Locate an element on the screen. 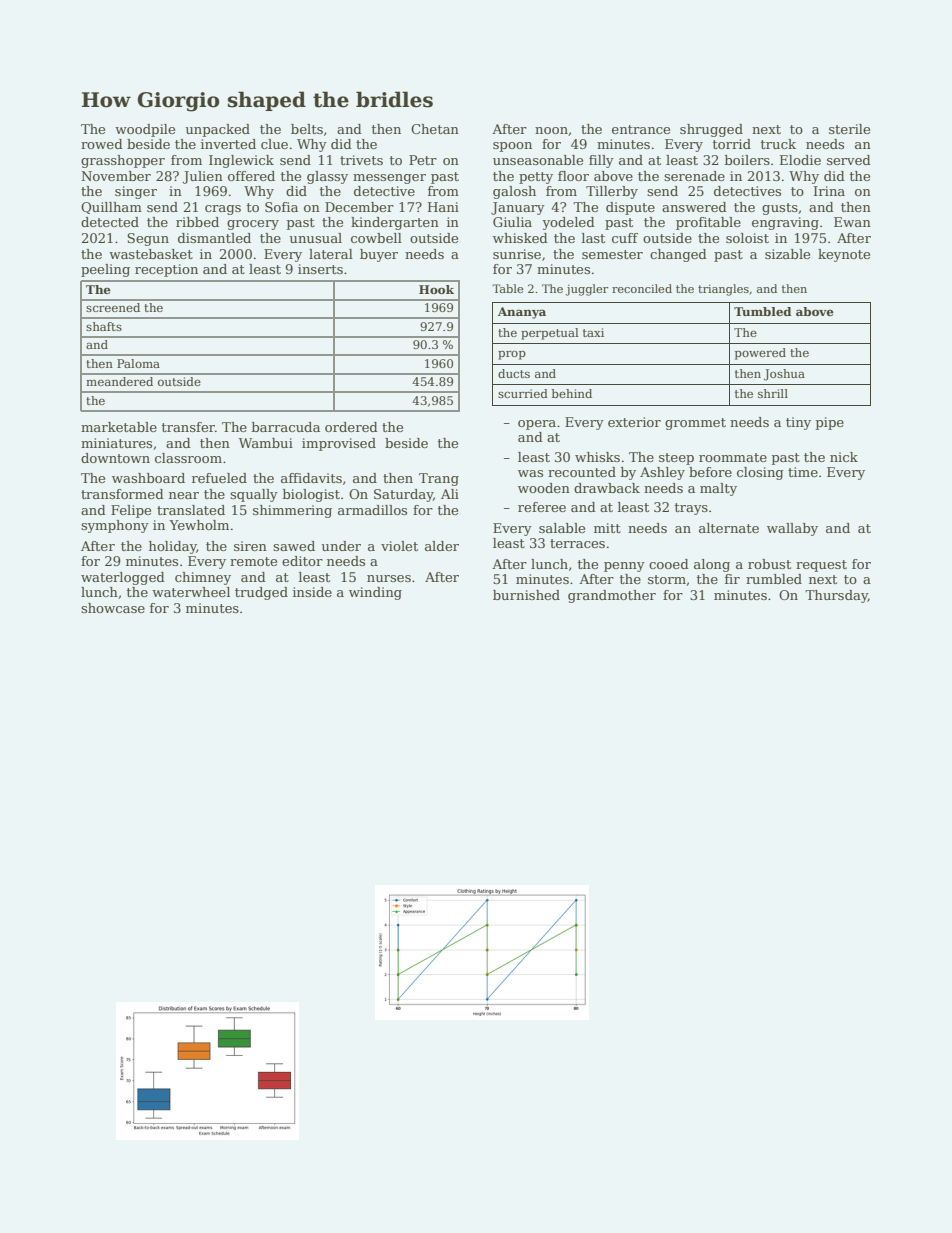  Julien is located at coordinates (203, 177).
